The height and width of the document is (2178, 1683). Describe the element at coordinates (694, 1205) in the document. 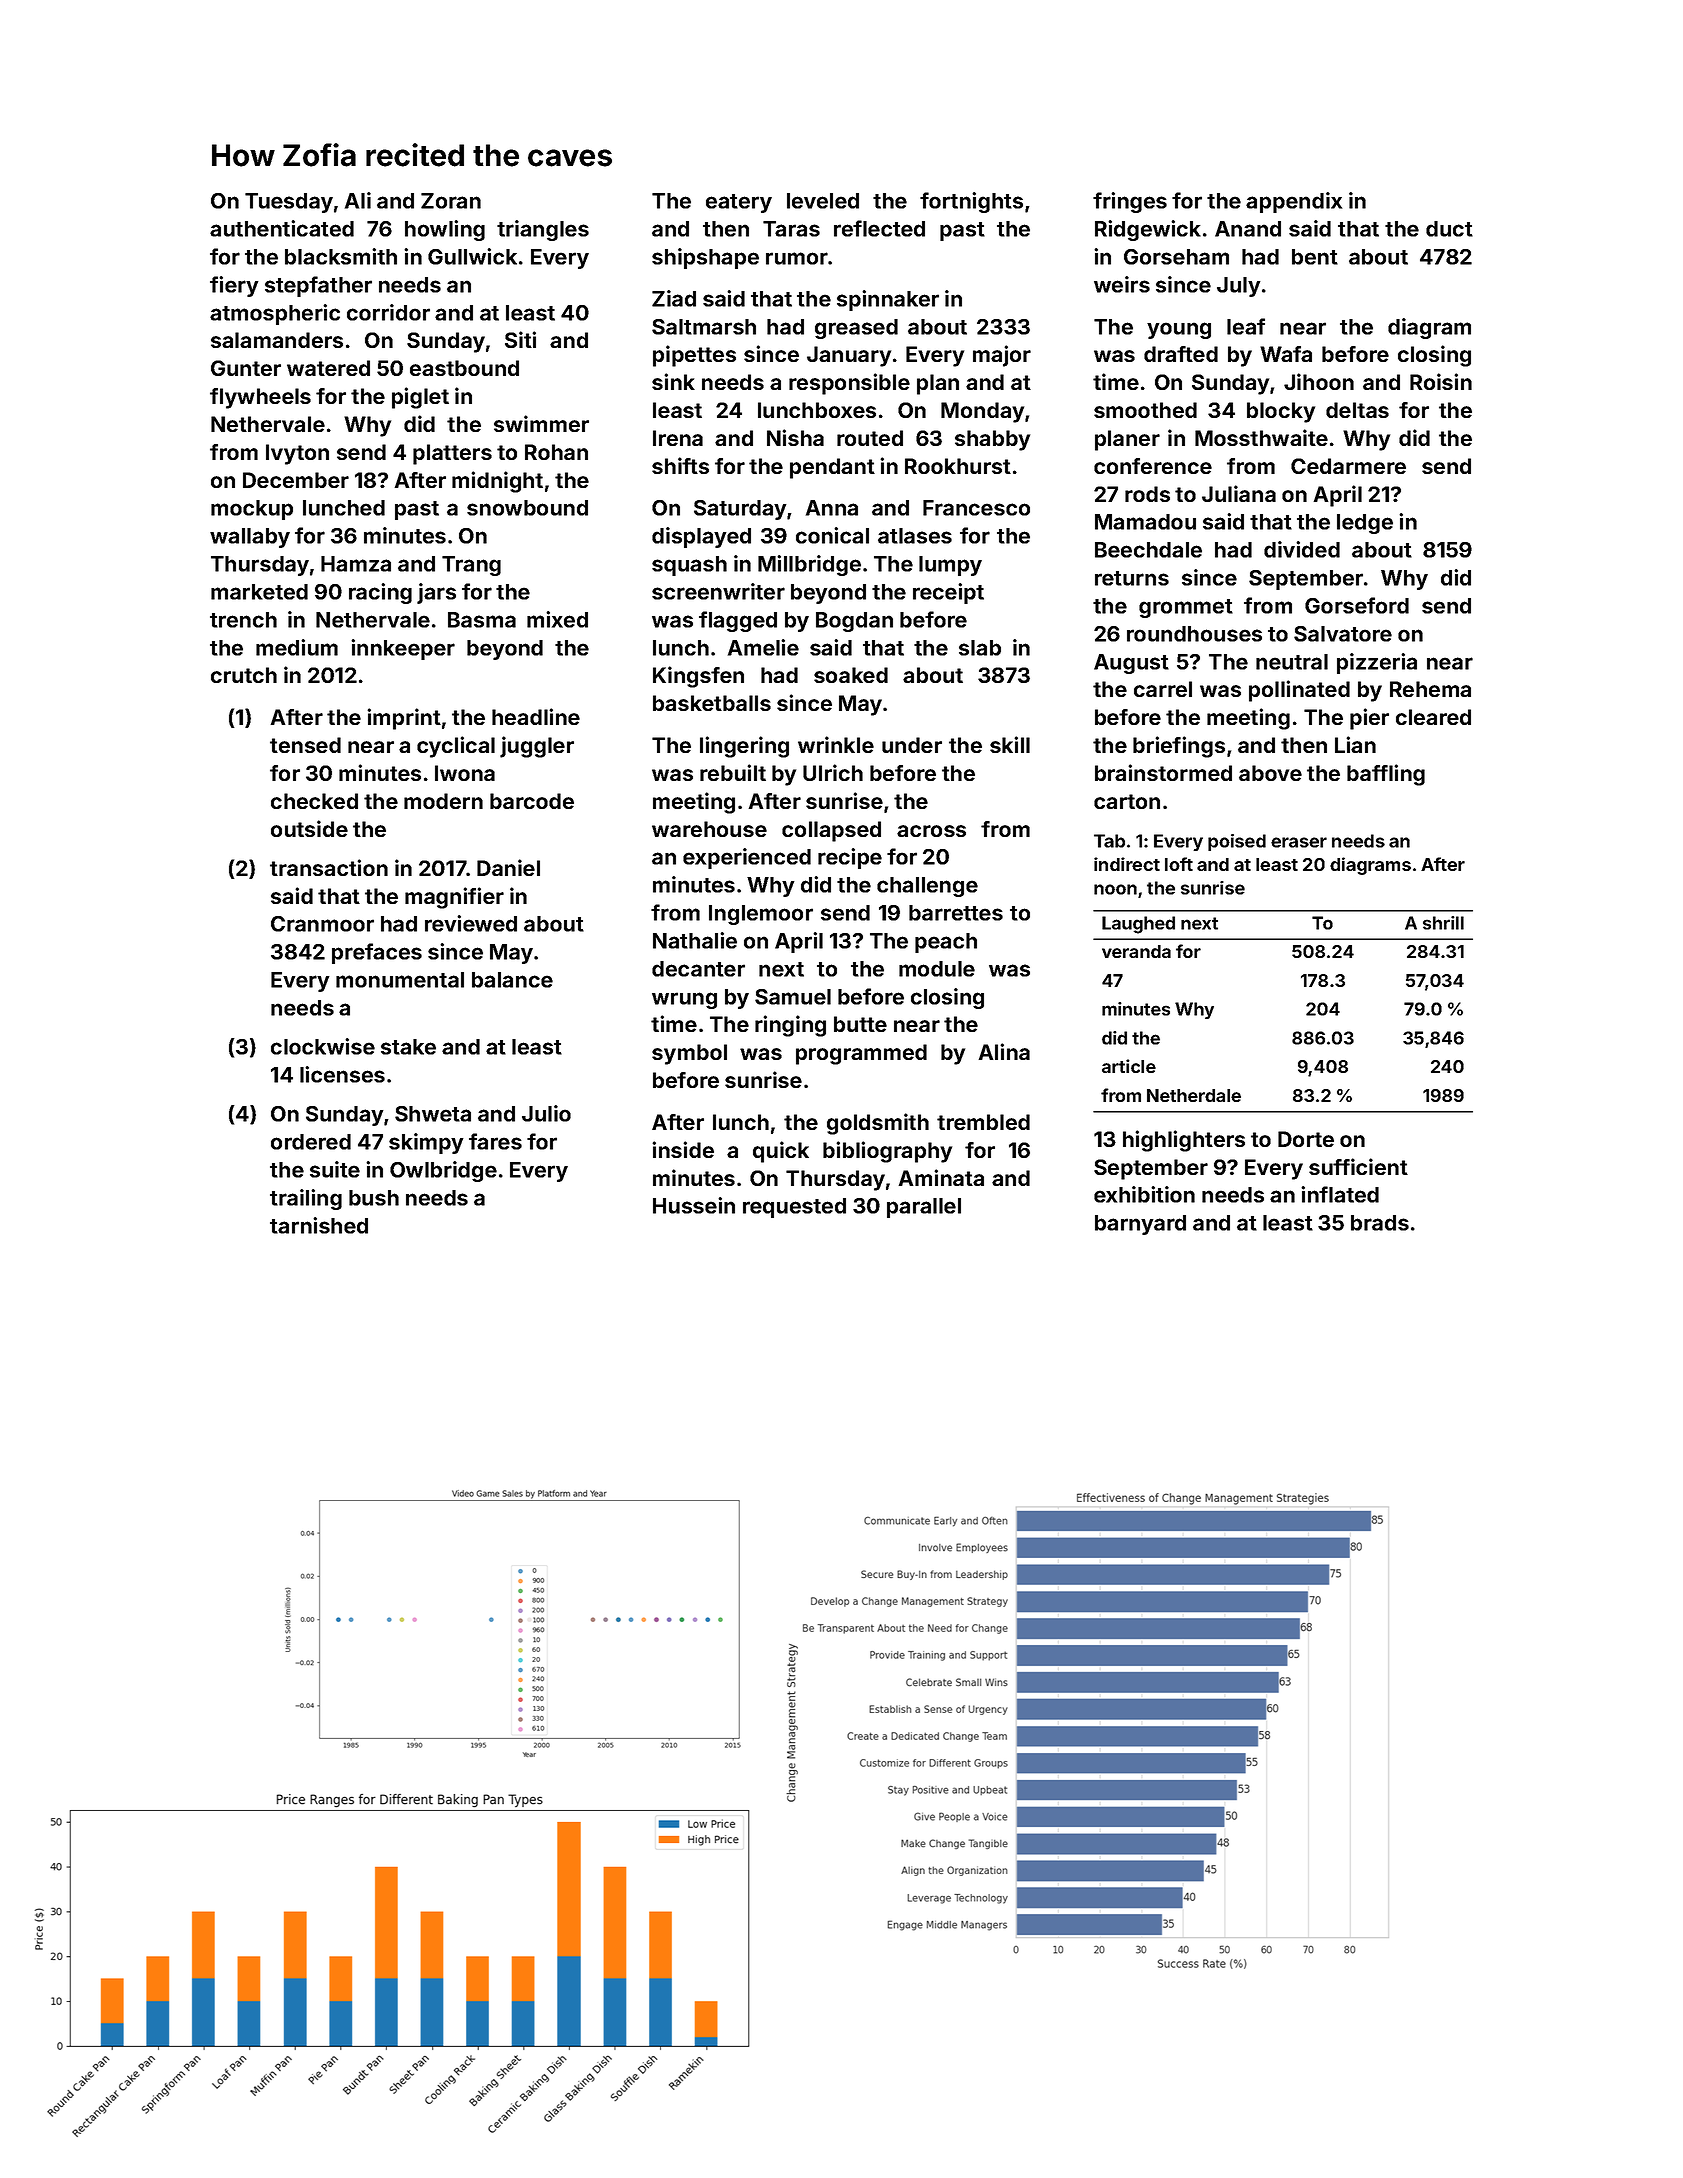

I see `Hussein` at that location.
